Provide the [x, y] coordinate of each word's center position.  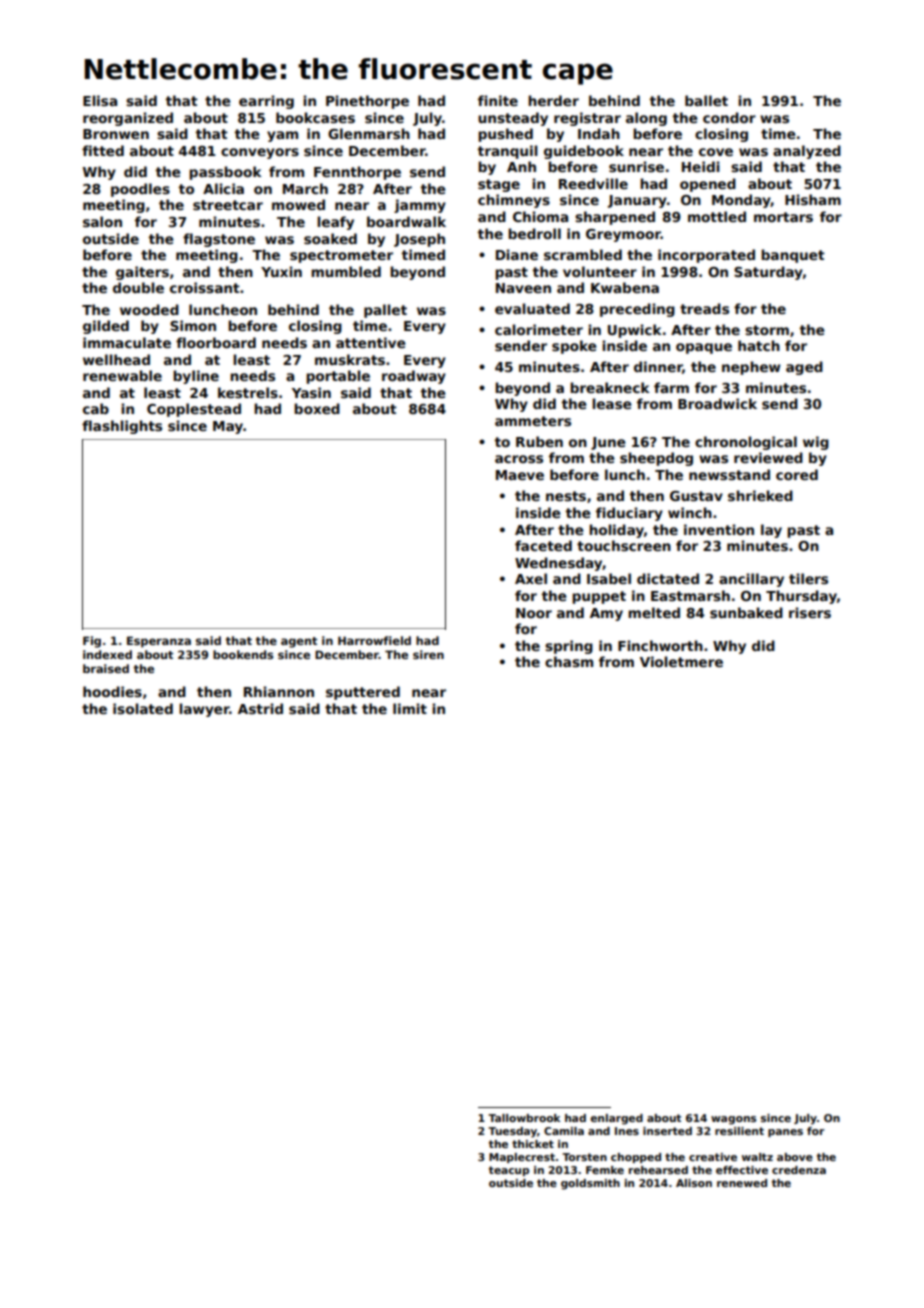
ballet [706, 100]
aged [804, 368]
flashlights [122, 427]
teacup [509, 1171]
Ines [627, 1131]
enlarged [616, 1119]
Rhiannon [279, 691]
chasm [569, 661]
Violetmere [681, 661]
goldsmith [590, 1184]
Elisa [100, 100]
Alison [694, 1183]
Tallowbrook [524, 1118]
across [519, 459]
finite [498, 100]
